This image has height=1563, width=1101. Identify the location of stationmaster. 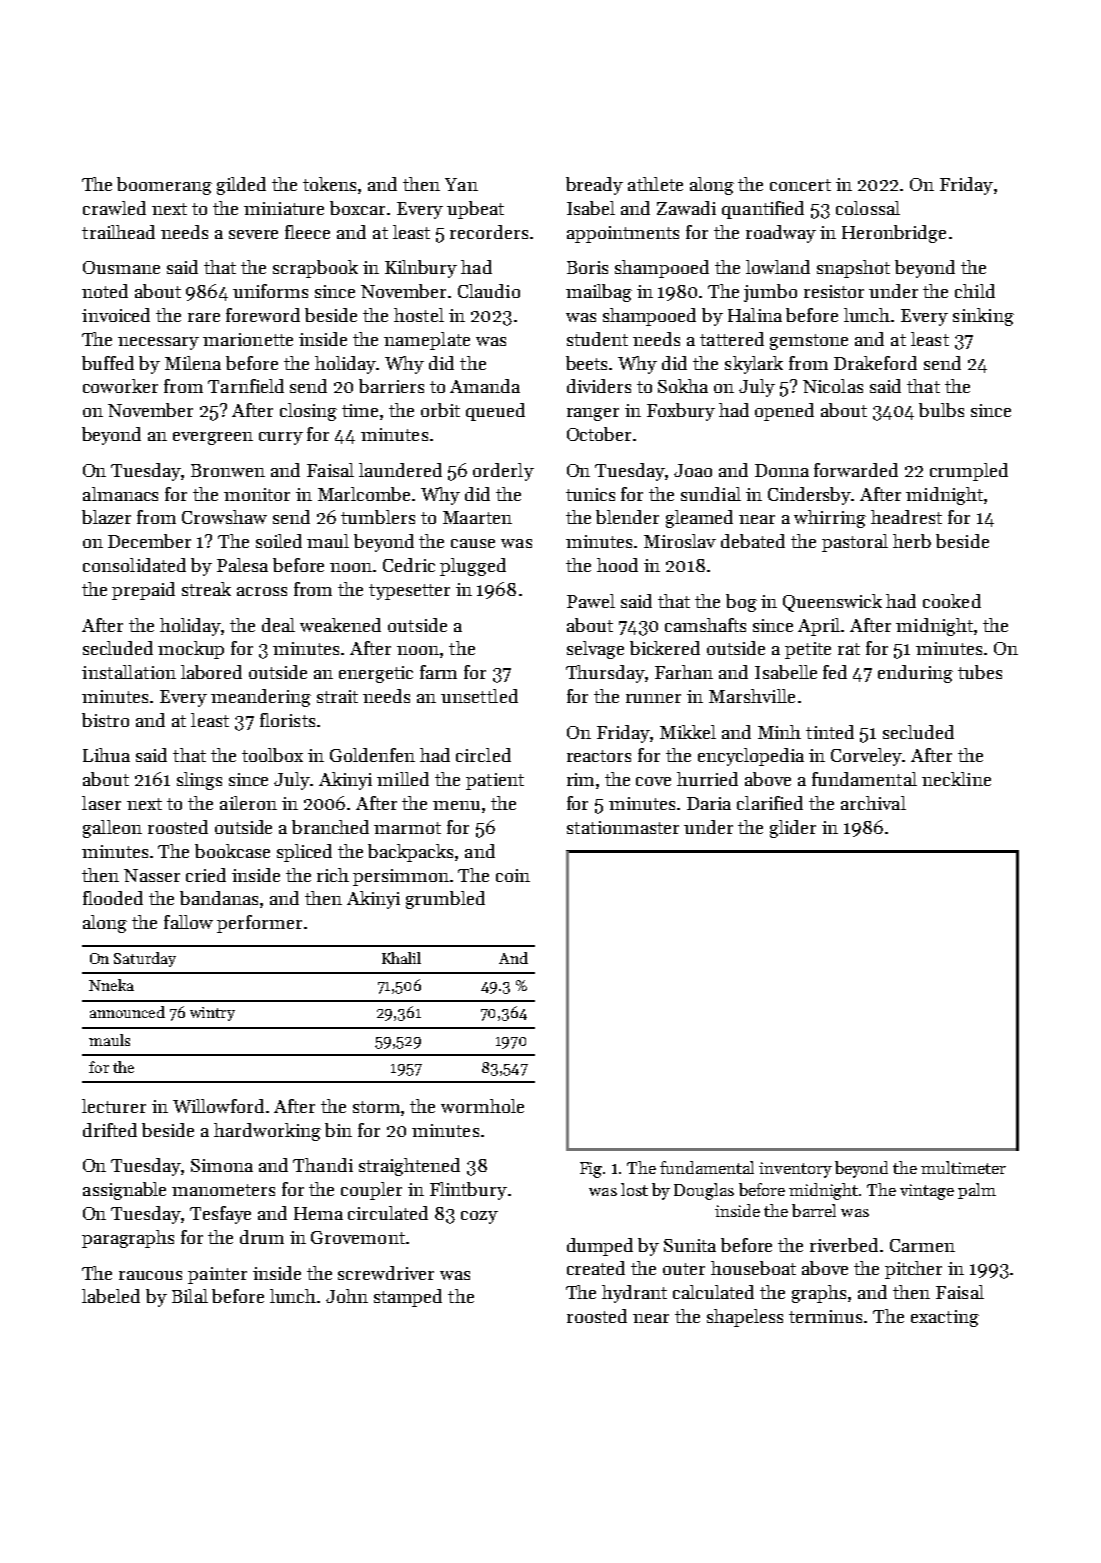
(623, 827).
